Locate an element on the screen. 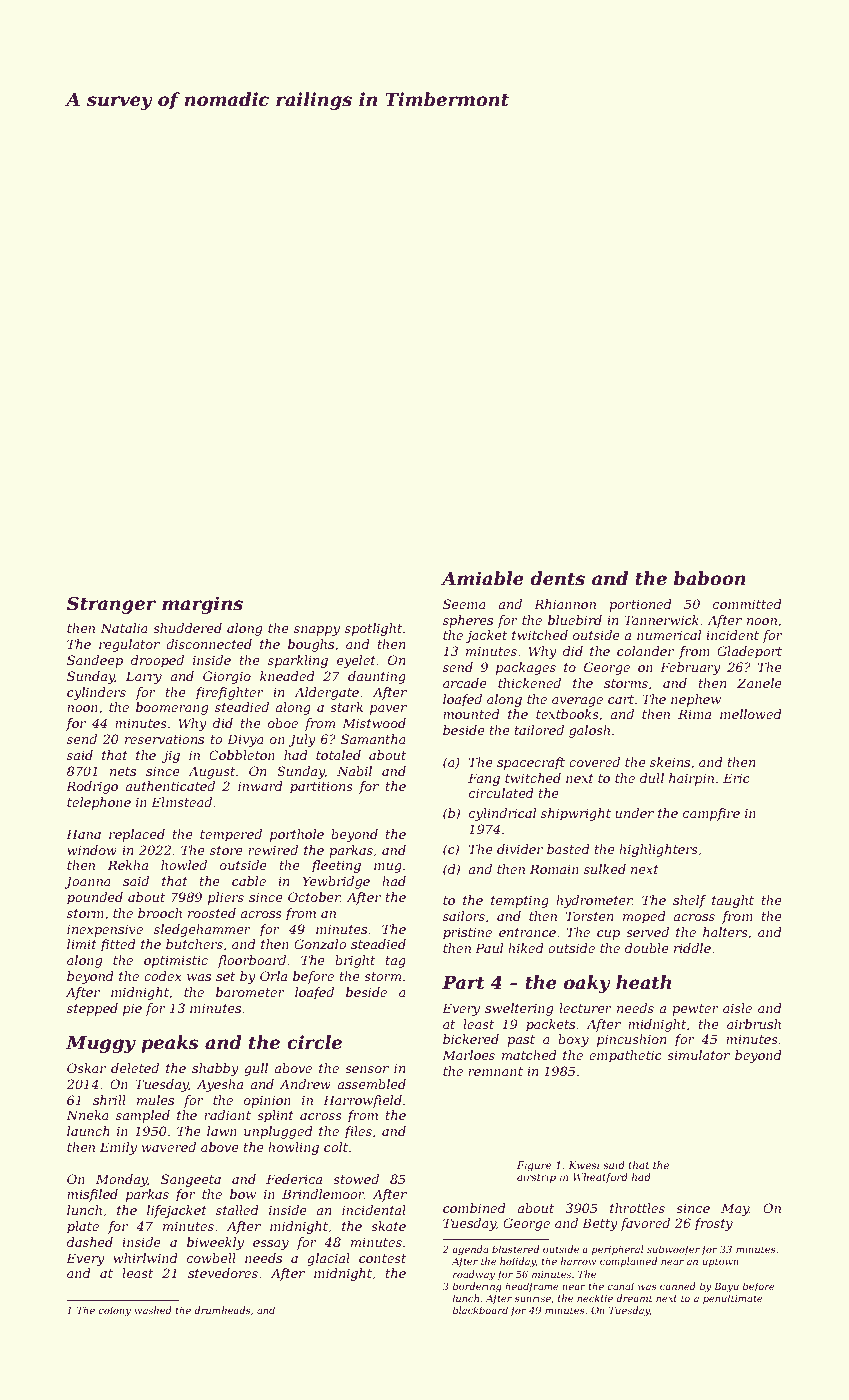 The height and width of the screenshot is (1400, 849). penultimate is located at coordinates (733, 1299).
